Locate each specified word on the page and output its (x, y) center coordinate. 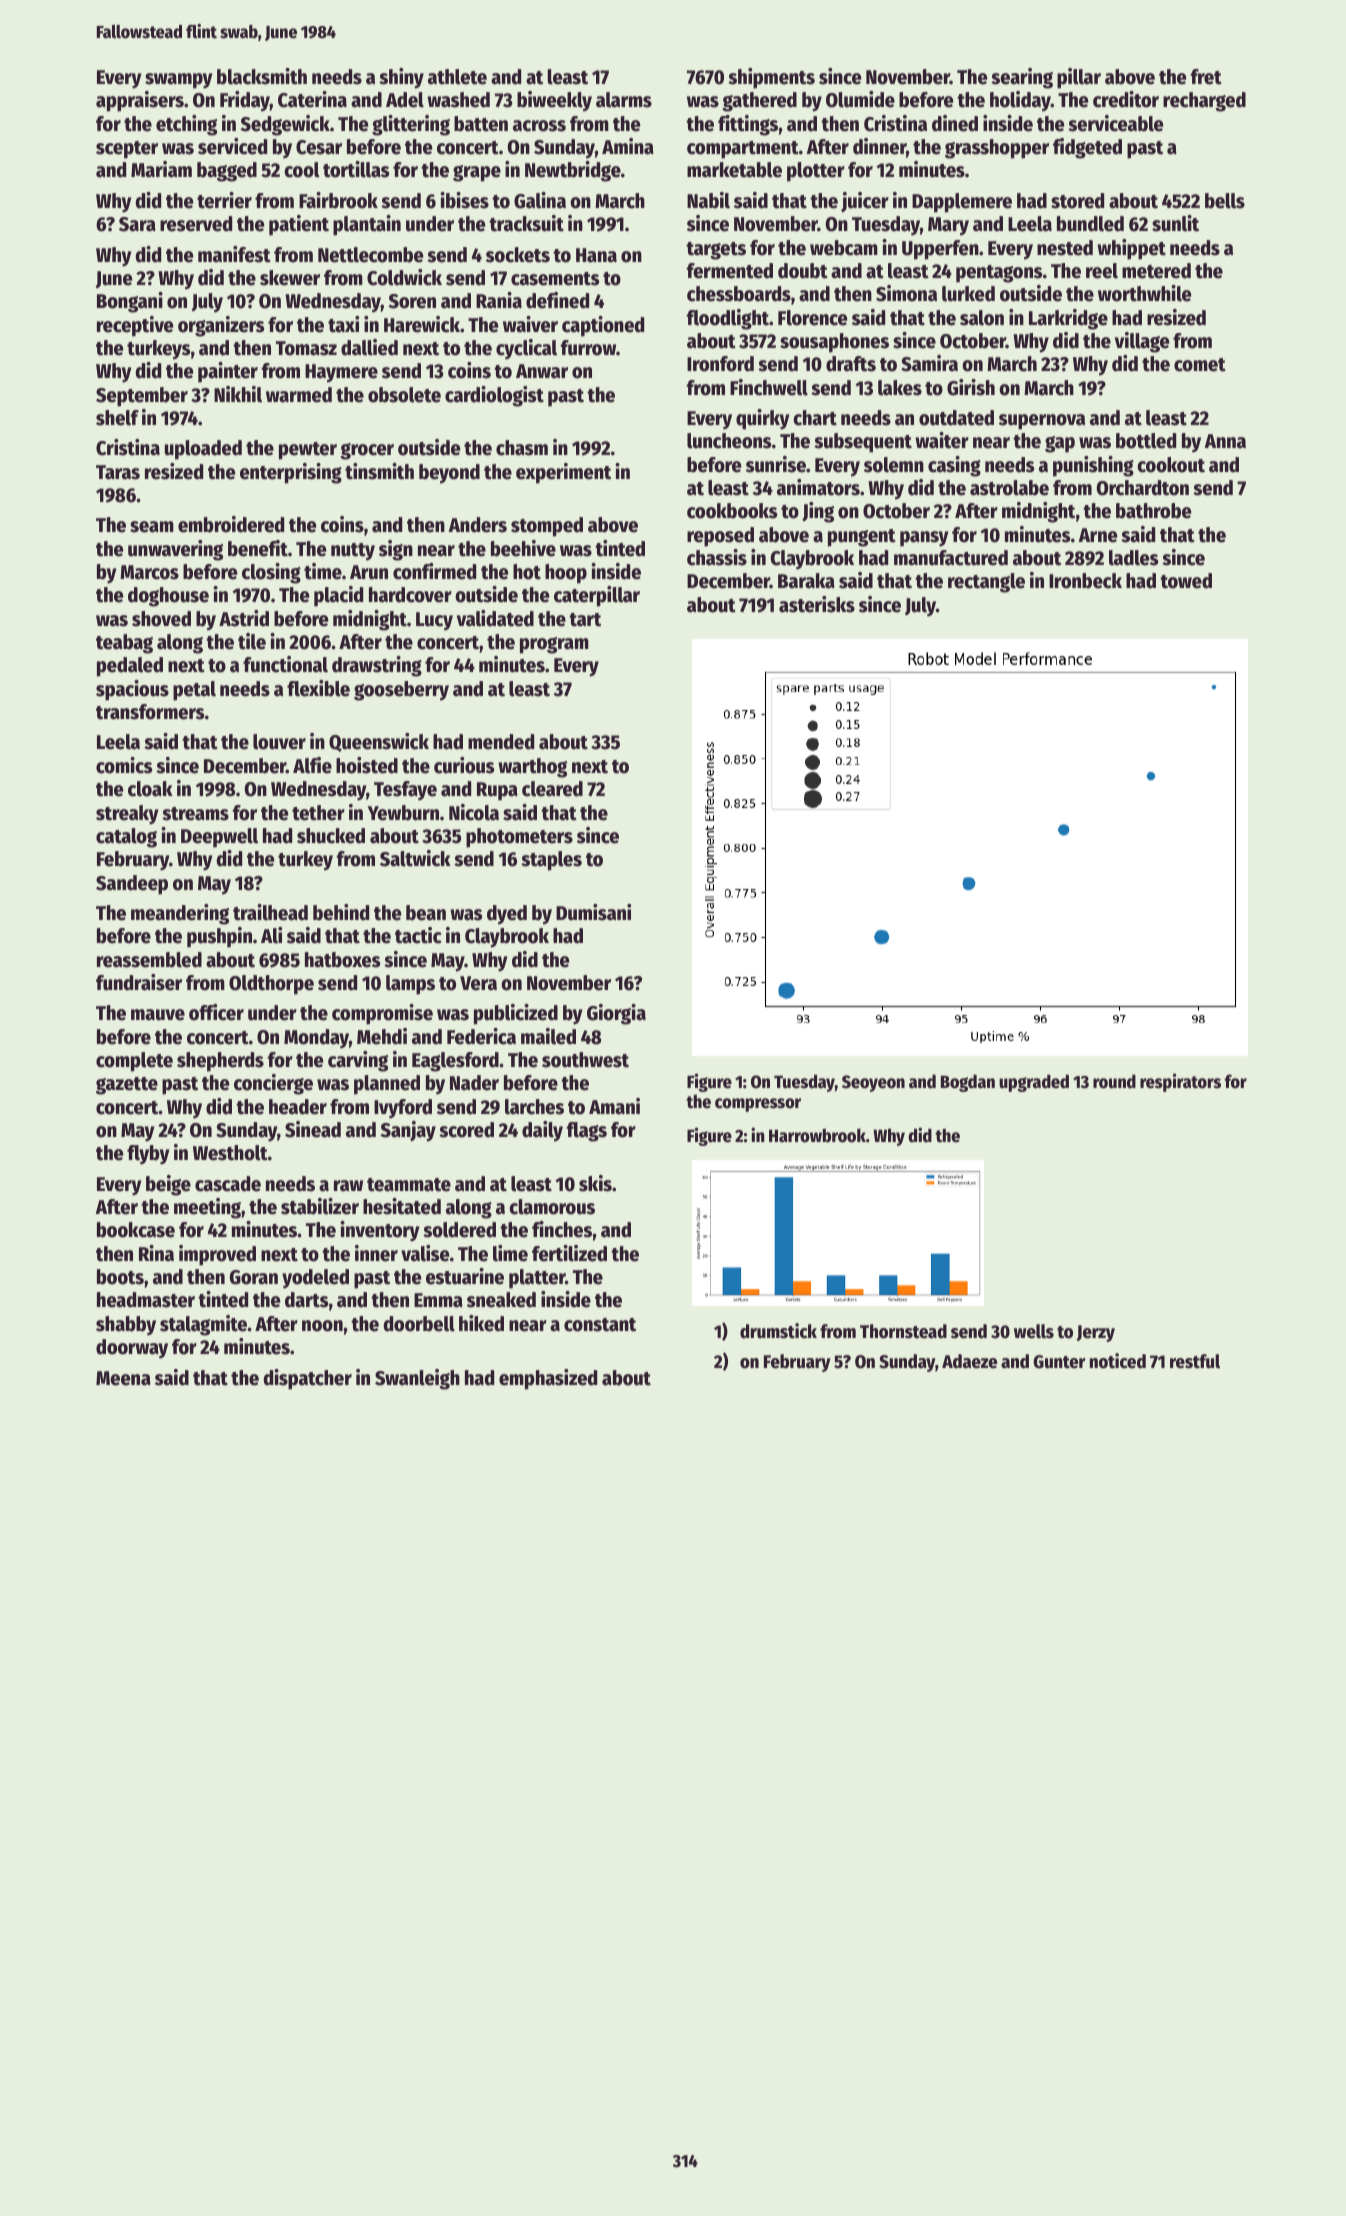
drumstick (778, 1331)
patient (299, 225)
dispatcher (308, 1379)
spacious (132, 690)
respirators (1180, 1082)
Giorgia (616, 1014)
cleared (552, 789)
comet (1200, 365)
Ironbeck (1085, 581)
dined (955, 123)
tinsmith (379, 471)
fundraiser (139, 982)
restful (1195, 1361)
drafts (851, 364)
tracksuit (526, 223)
